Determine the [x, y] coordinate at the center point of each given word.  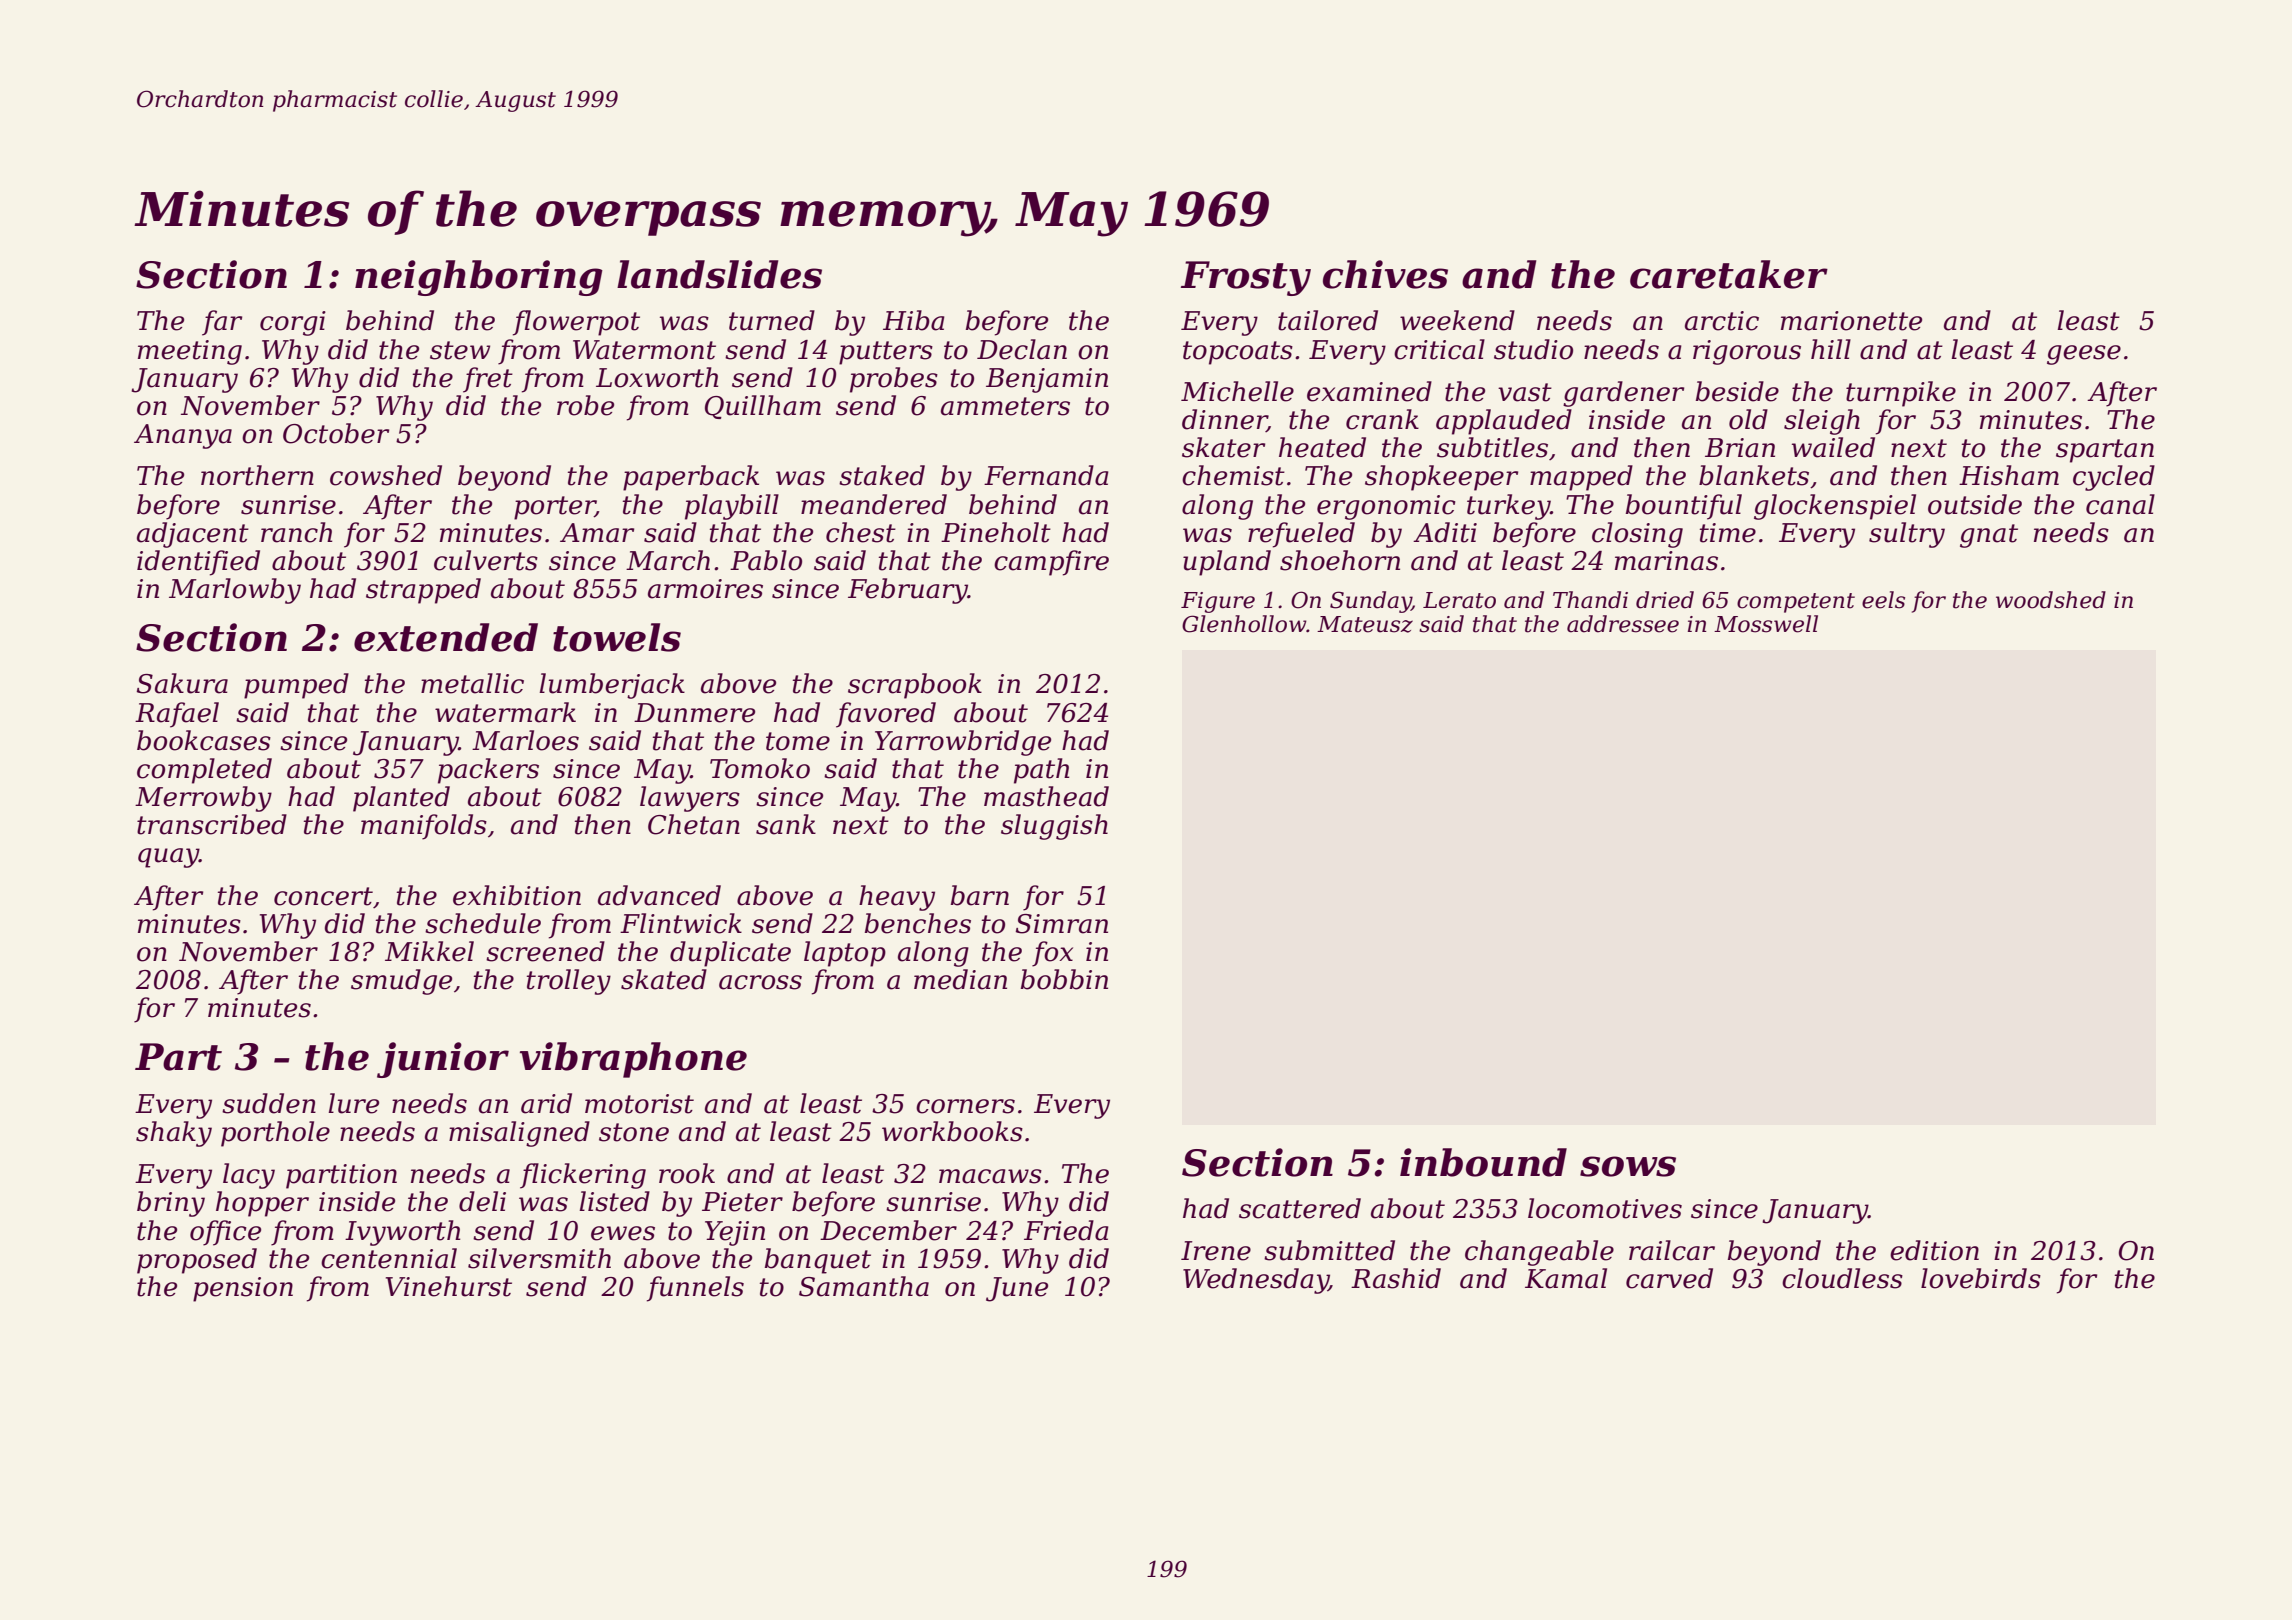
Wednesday [1256, 1281]
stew [460, 350]
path [1041, 771]
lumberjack [612, 686]
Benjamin [1047, 380]
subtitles [1492, 447]
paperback [691, 478]
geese [2084, 355]
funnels [695, 1289]
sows [1628, 1166]
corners [965, 1106]
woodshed [2051, 600]
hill [1831, 349]
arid [546, 1103]
